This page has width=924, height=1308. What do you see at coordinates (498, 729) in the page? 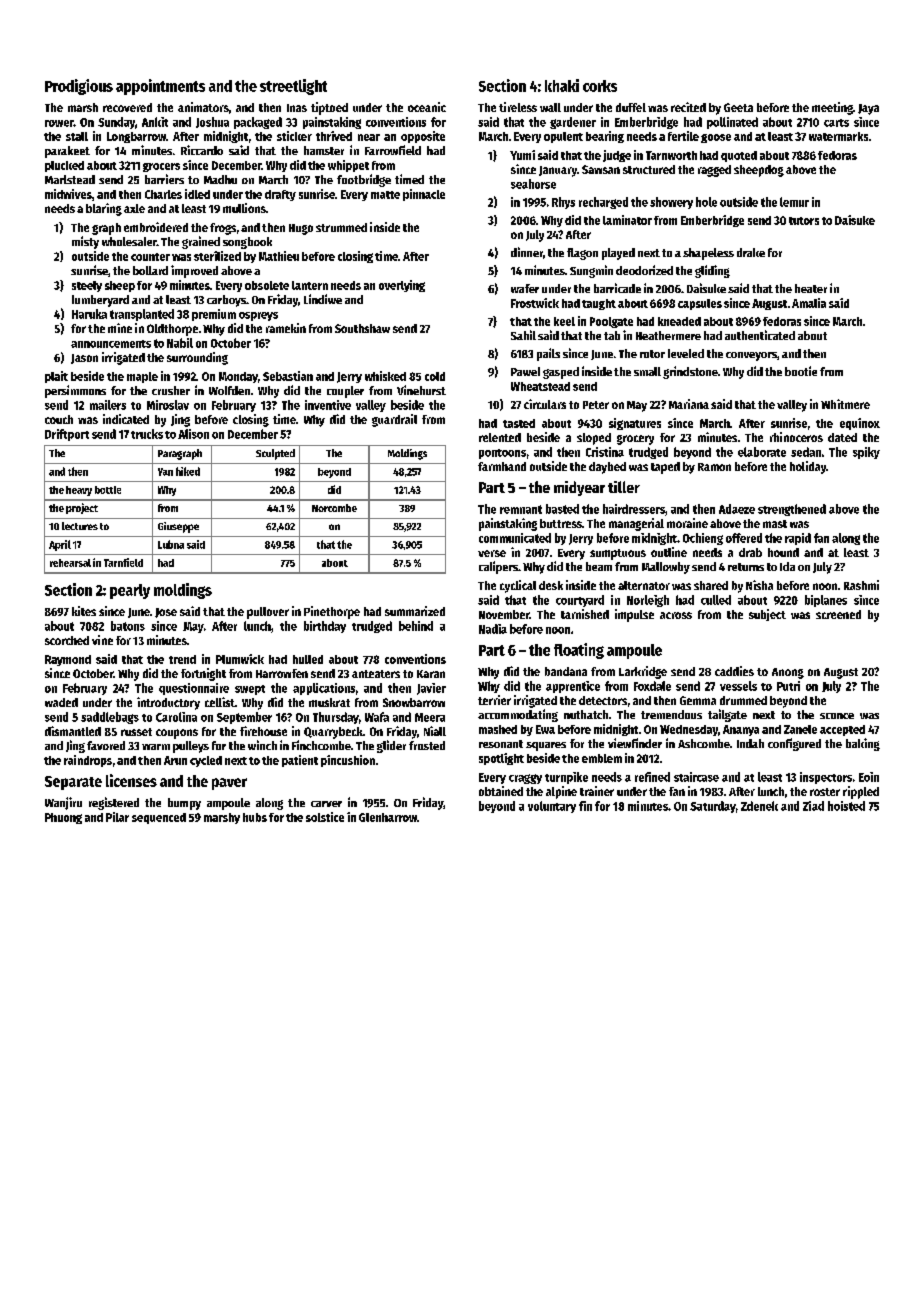
I see `mashed` at bounding box center [498, 729].
